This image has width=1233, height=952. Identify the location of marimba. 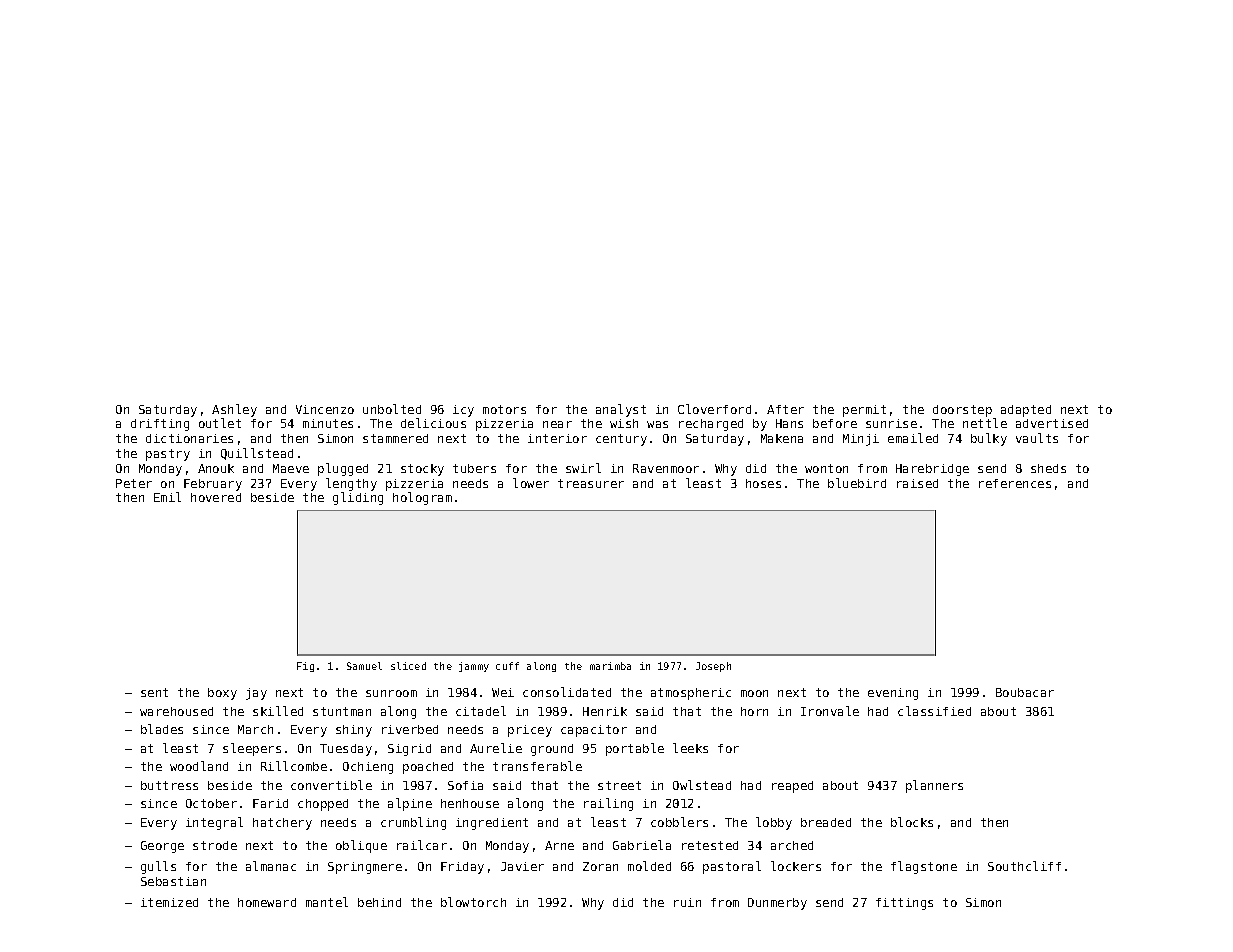
(610, 666).
